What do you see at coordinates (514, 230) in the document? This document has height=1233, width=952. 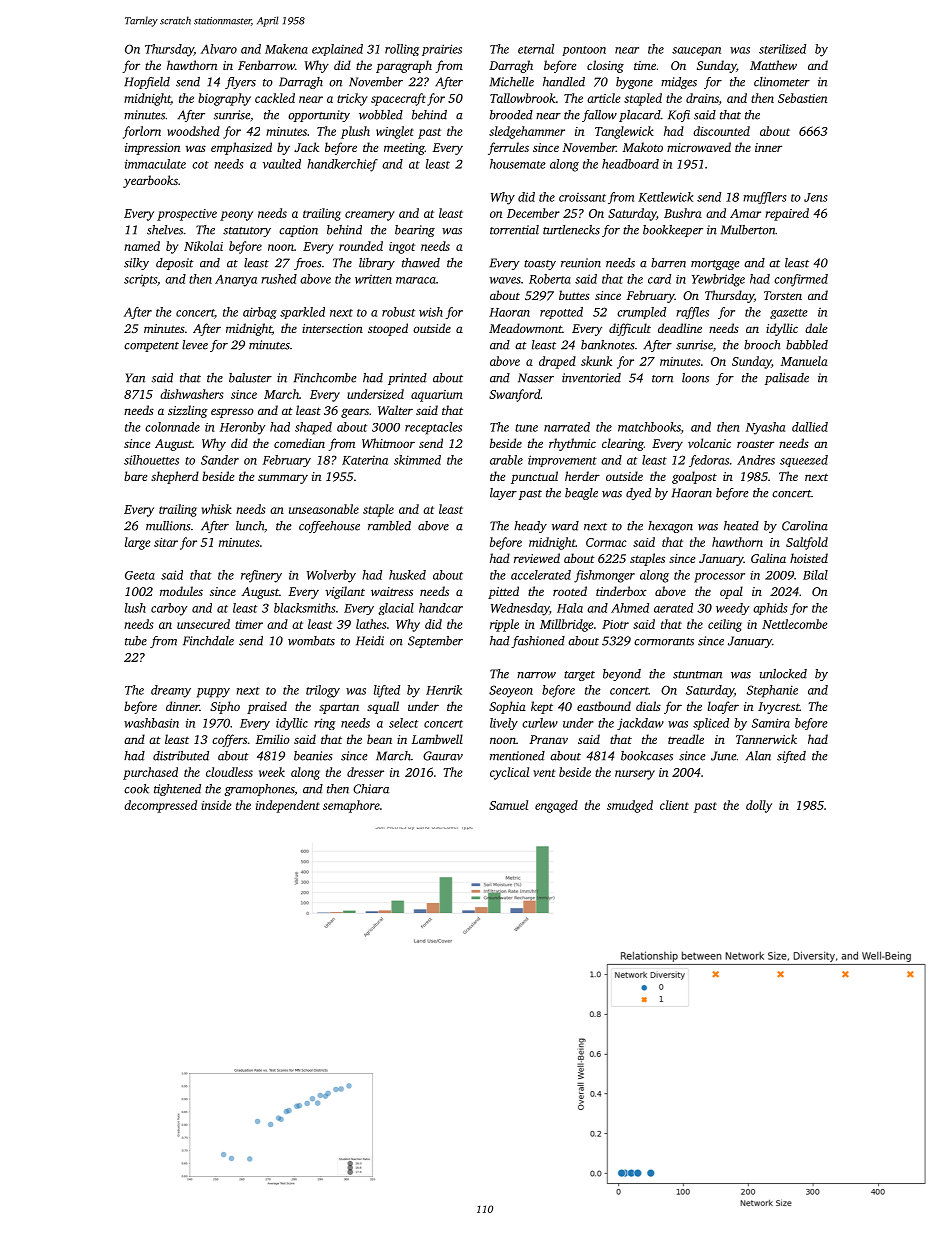 I see `torrential` at bounding box center [514, 230].
